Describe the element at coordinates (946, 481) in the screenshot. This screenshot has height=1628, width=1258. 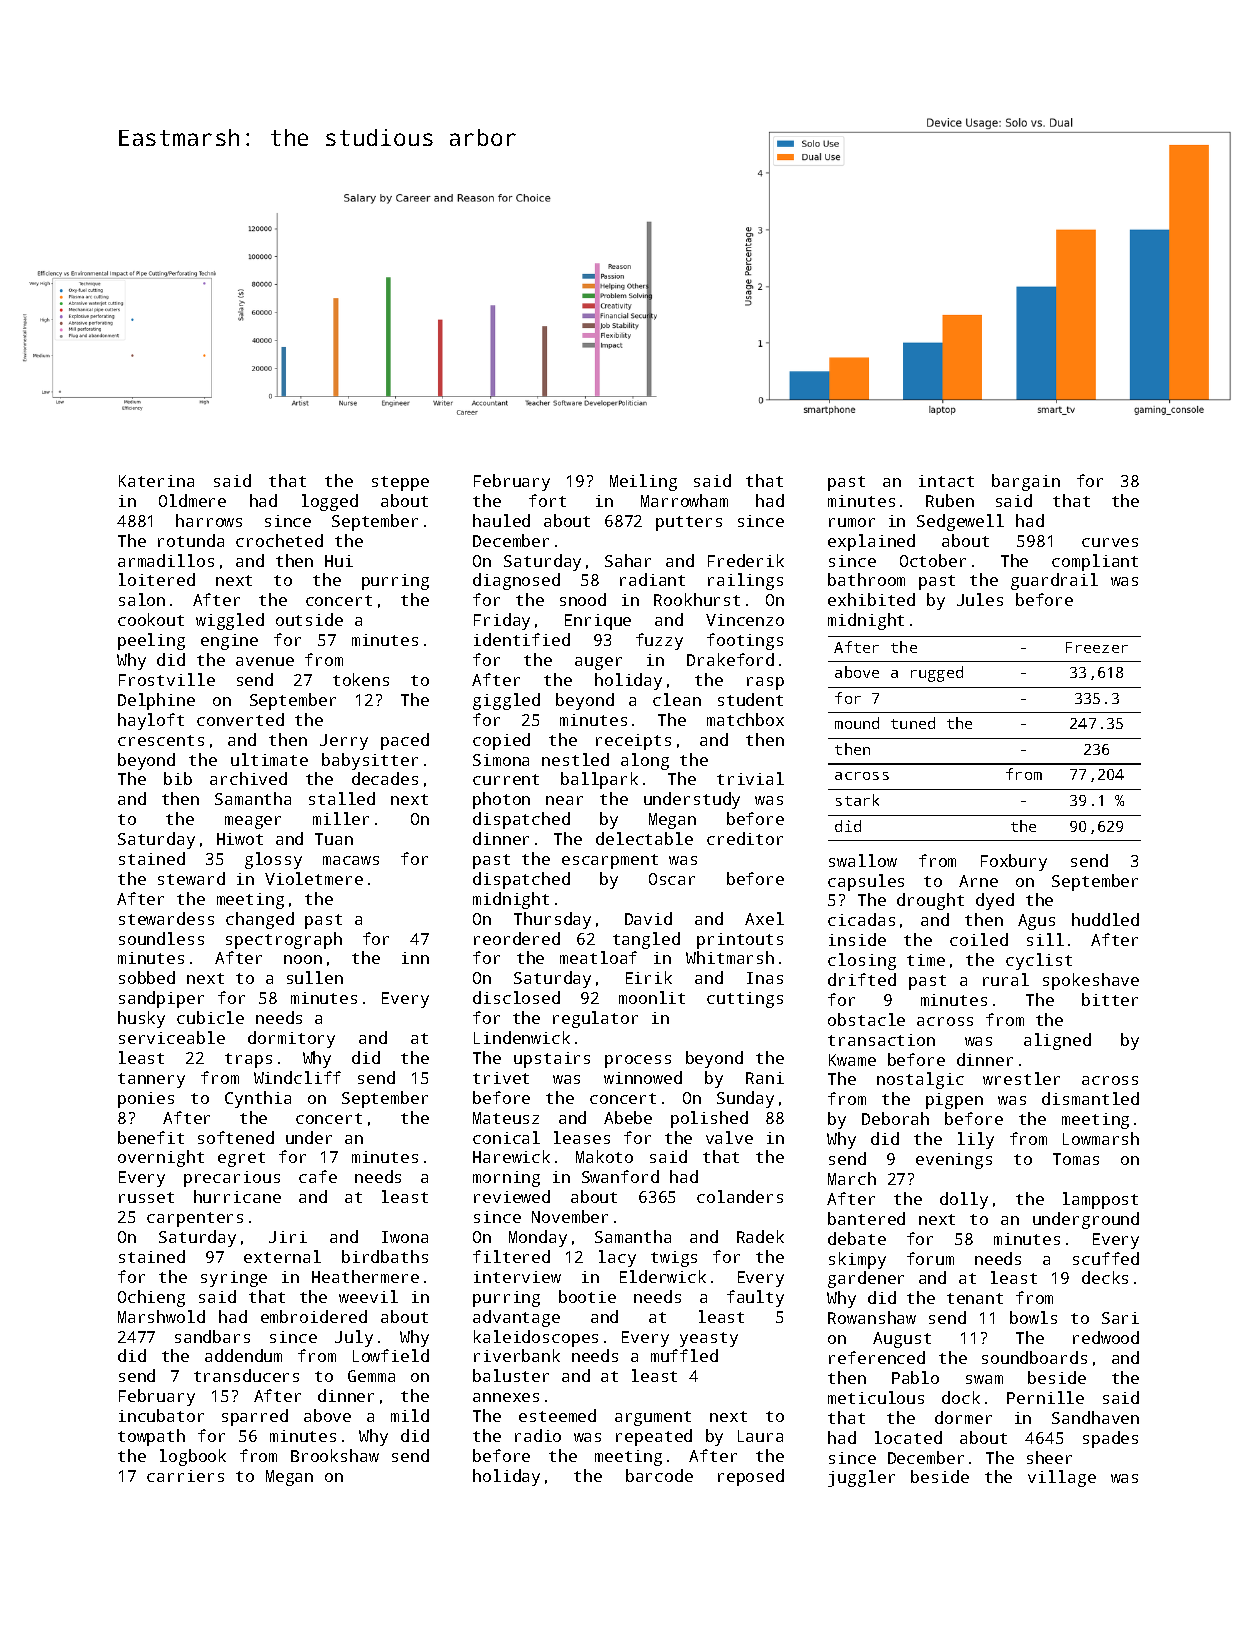
I see `intact` at that location.
